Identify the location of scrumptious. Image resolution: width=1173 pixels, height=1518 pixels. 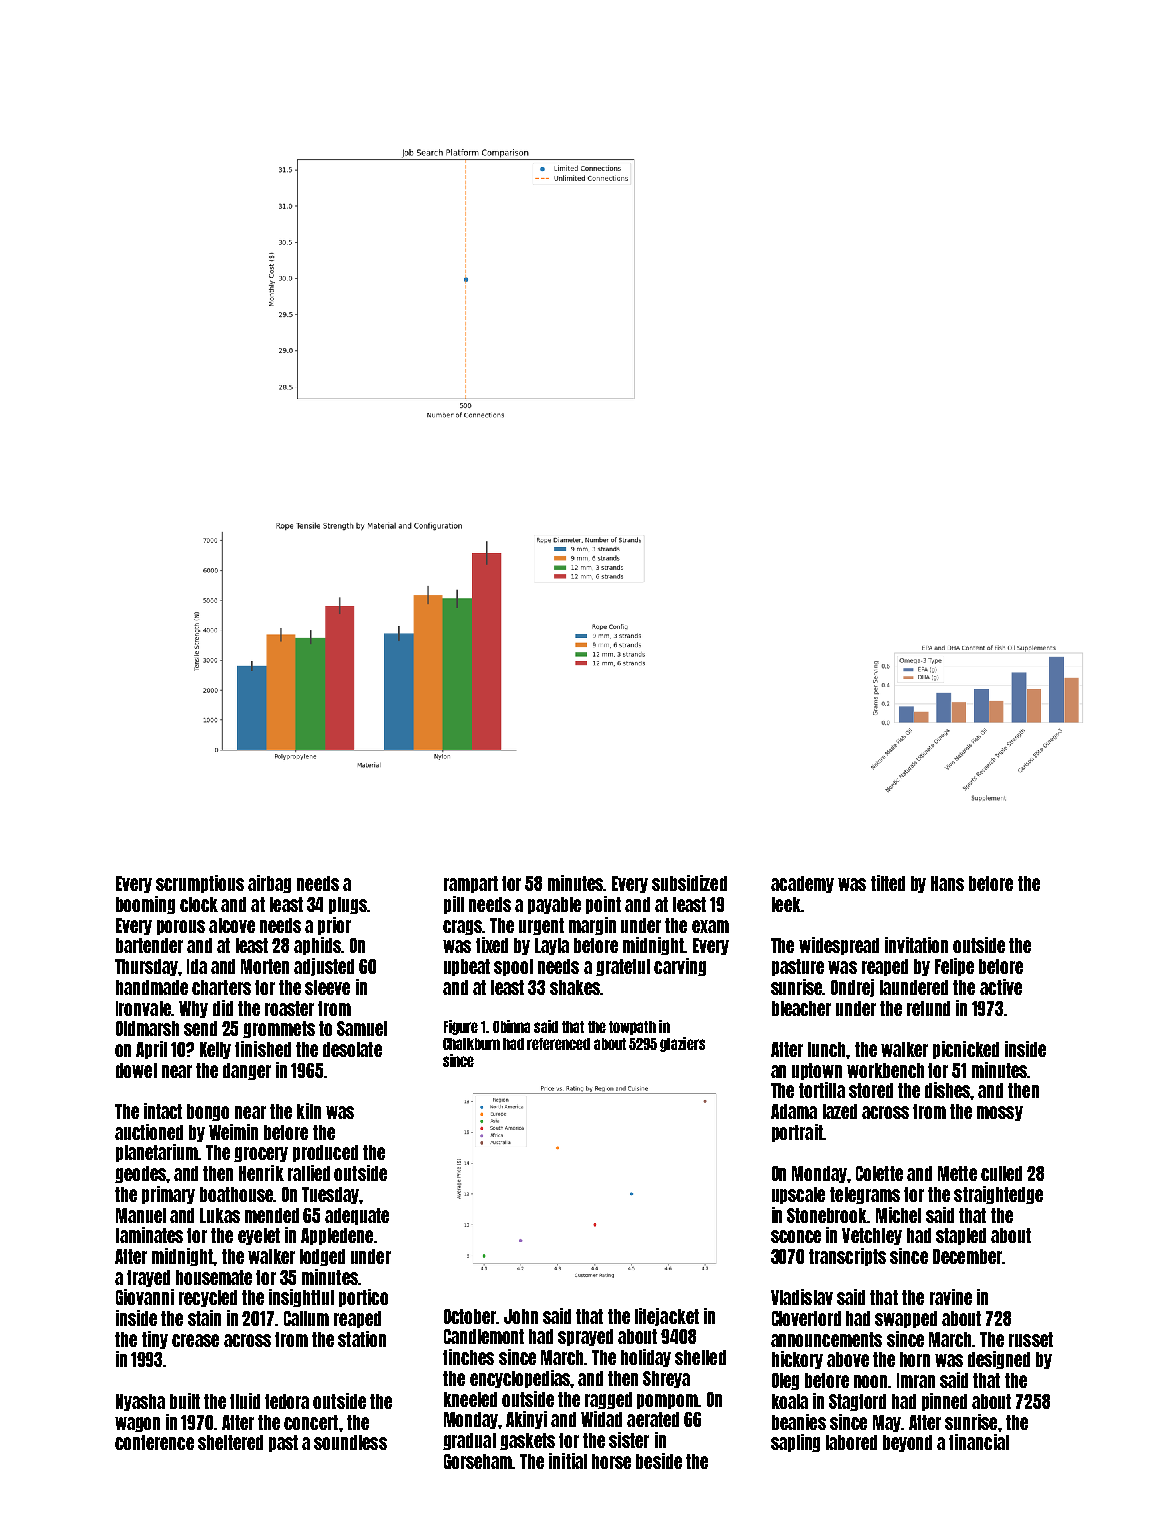
(200, 884).
